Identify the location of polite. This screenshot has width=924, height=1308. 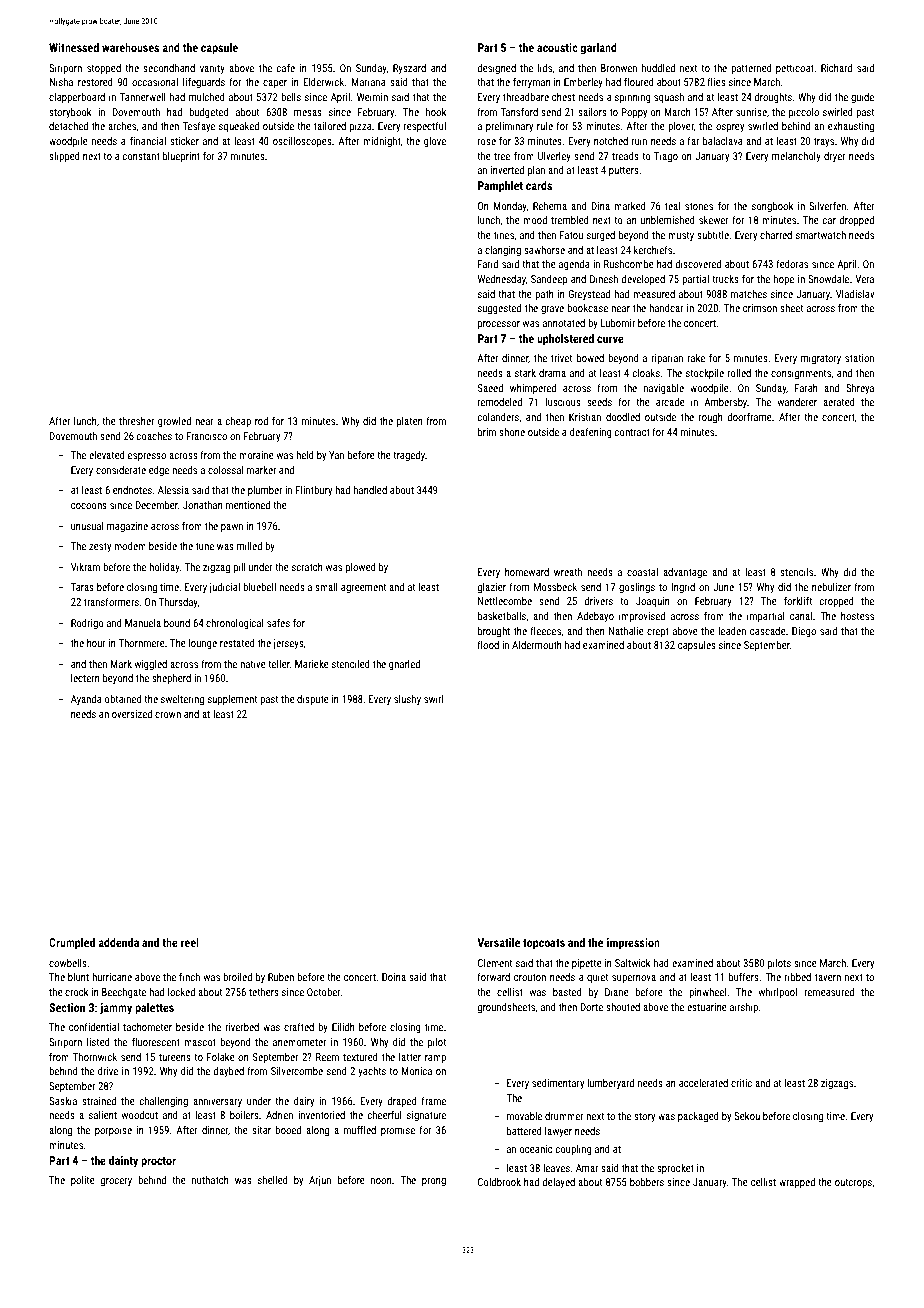
(83, 1181).
